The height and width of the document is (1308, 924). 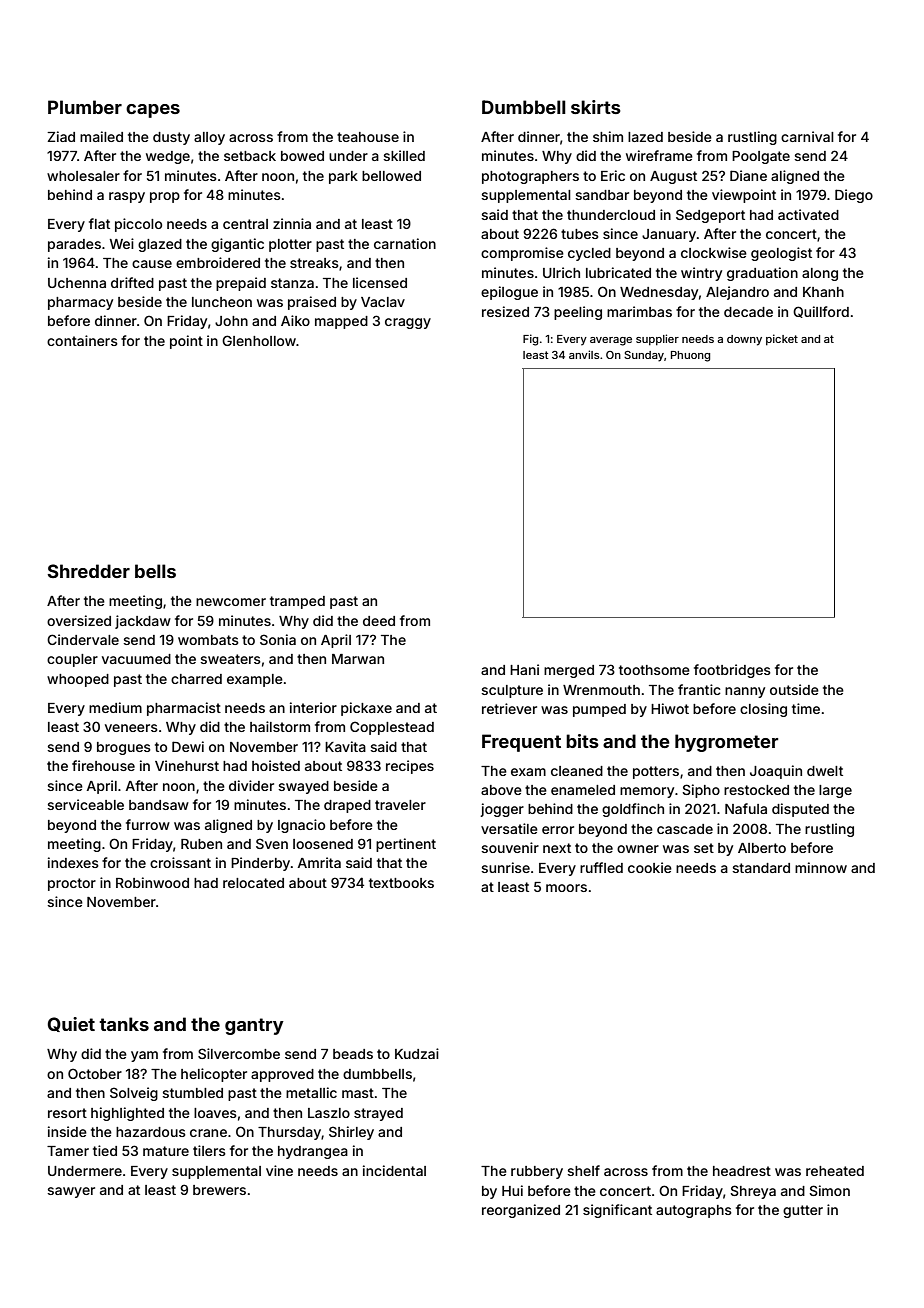 I want to click on newcomer, so click(x=231, y=602).
